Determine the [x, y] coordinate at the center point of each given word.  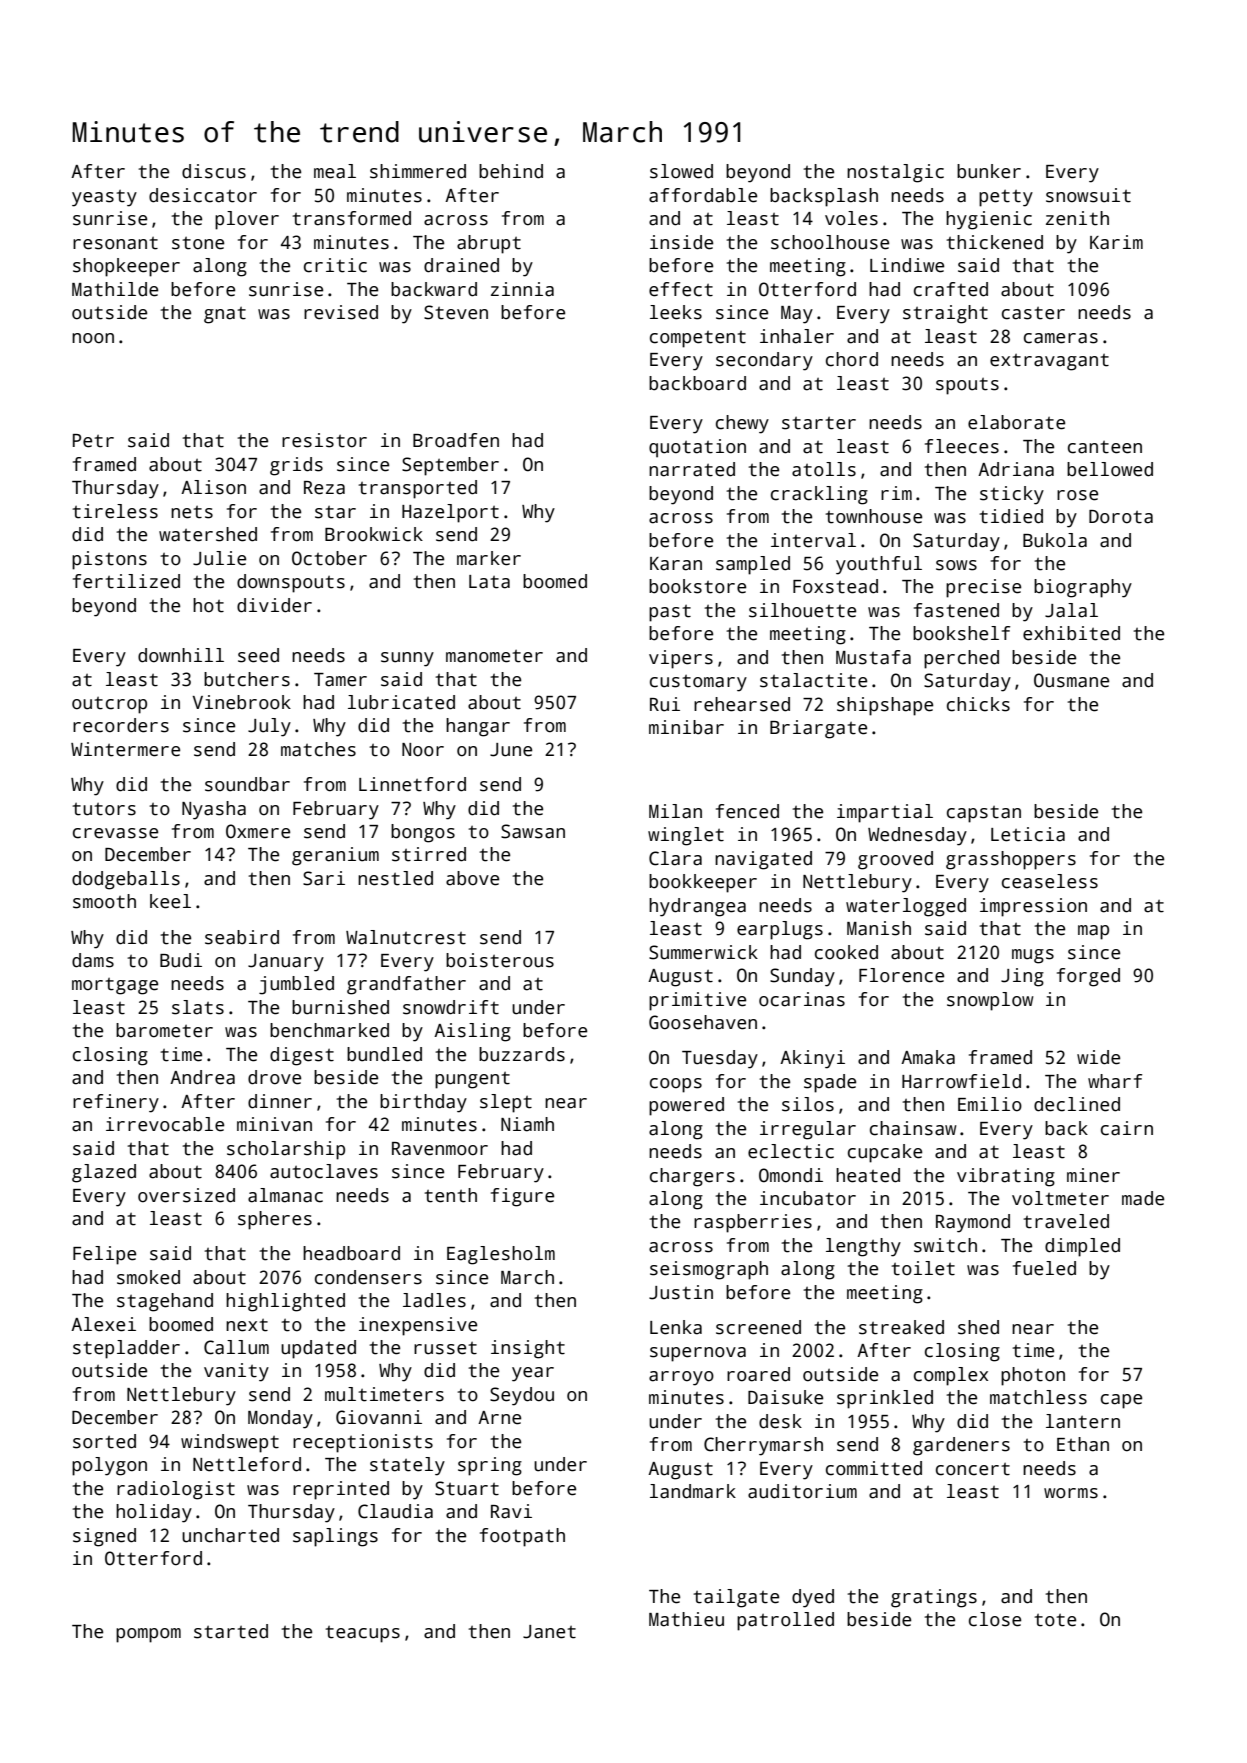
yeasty [104, 198]
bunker [989, 171]
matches [318, 749]
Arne [499, 1418]
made [1143, 1198]
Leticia [1028, 834]
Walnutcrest [406, 937]
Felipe [104, 1255]
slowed [681, 171]
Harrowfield [961, 1081]
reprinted [341, 1490]
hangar [478, 727]
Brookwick [374, 534]
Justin [681, 1292]
